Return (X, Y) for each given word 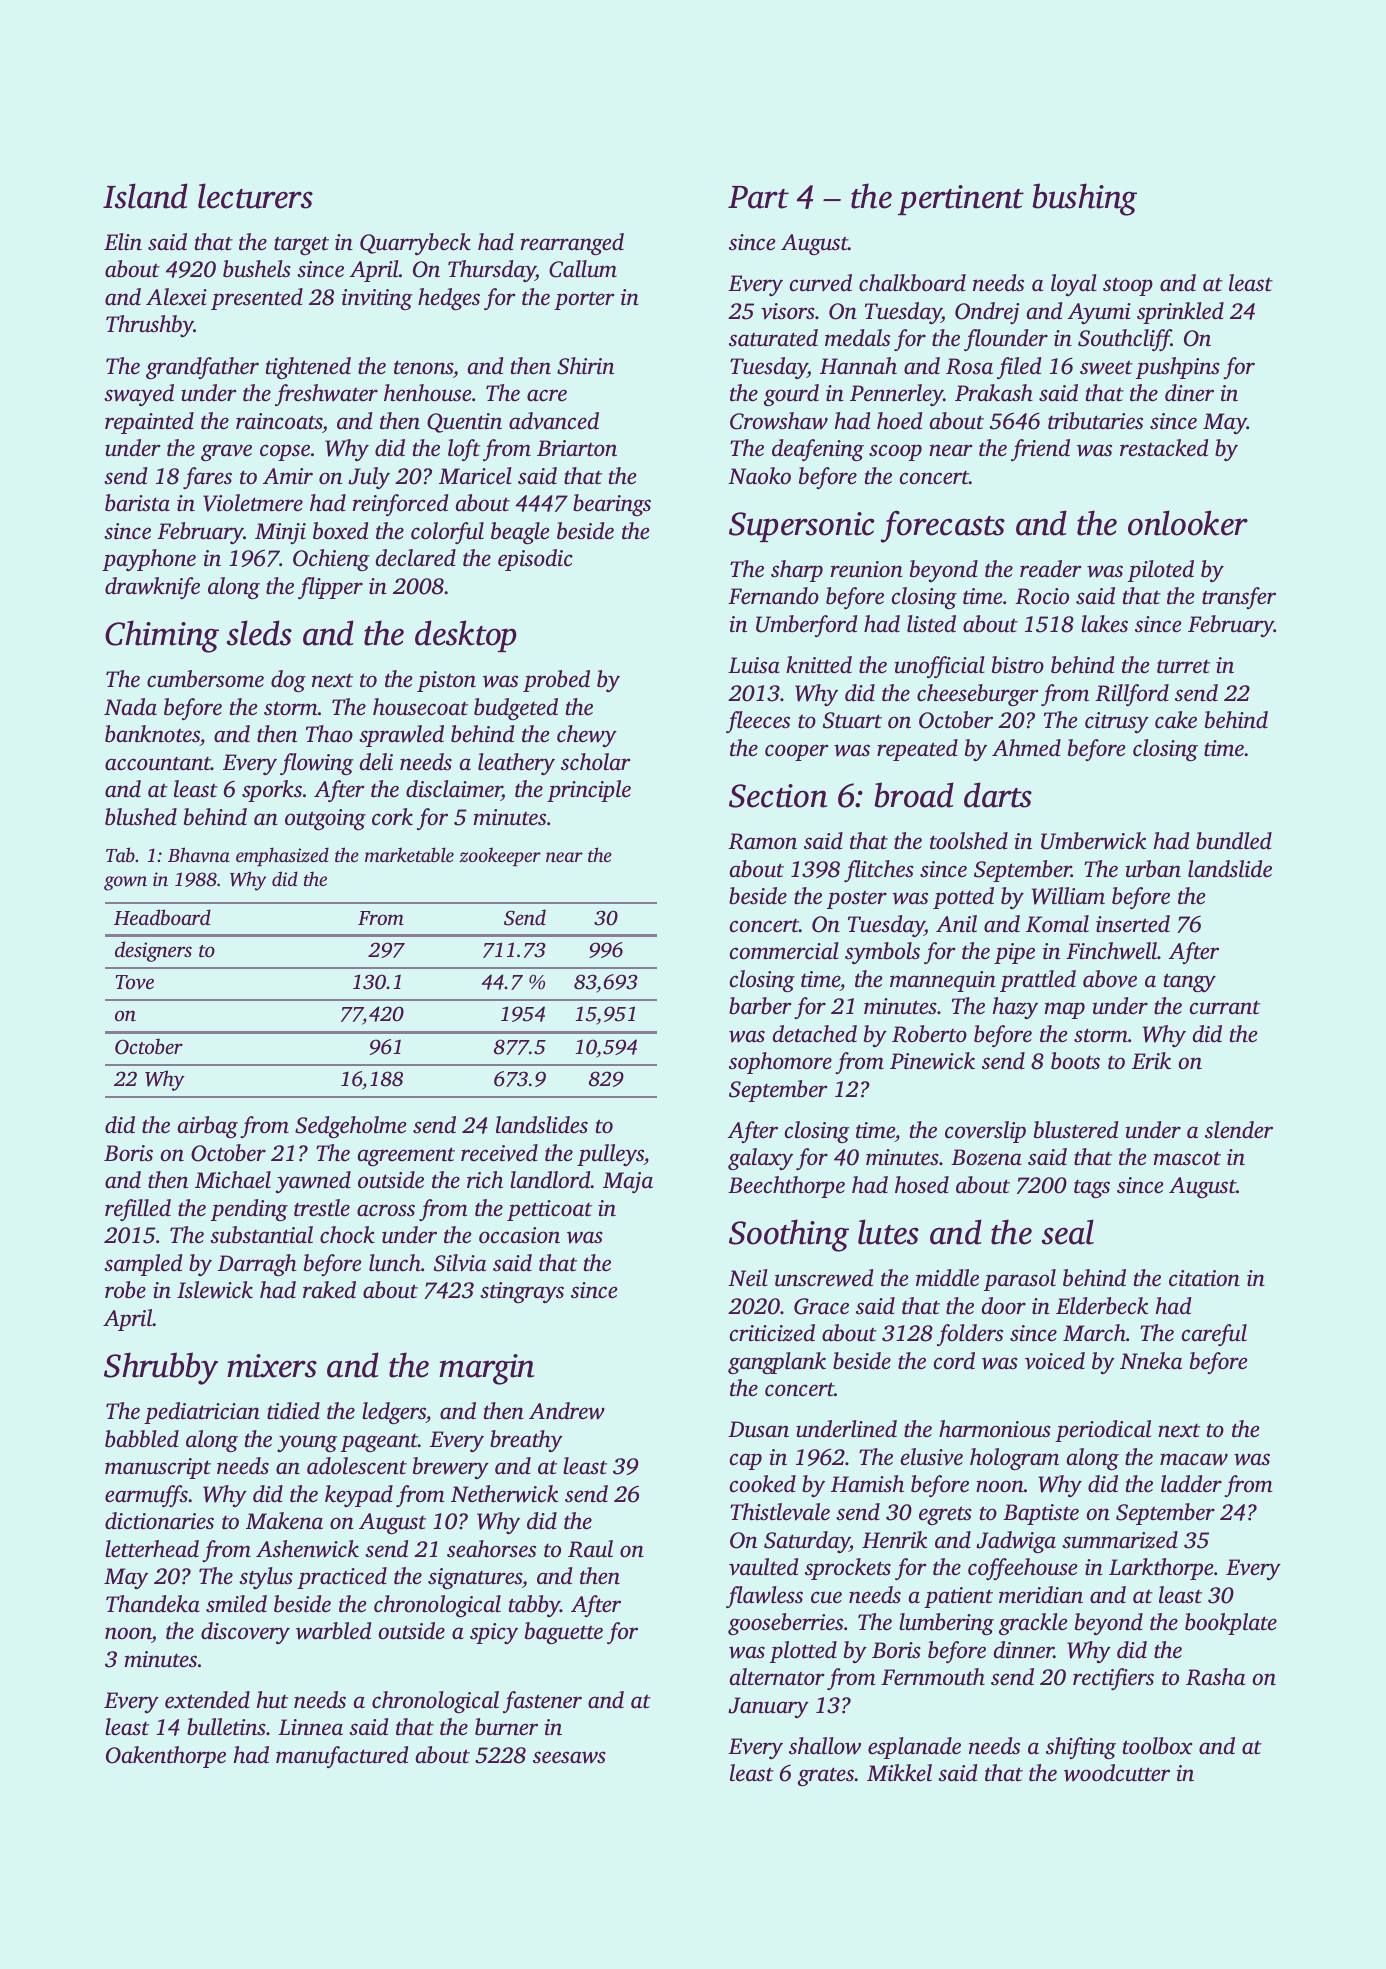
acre (547, 395)
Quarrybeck (415, 244)
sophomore (780, 1063)
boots (1075, 1061)
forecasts (943, 526)
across (386, 1210)
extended (207, 1700)
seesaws (569, 1757)
